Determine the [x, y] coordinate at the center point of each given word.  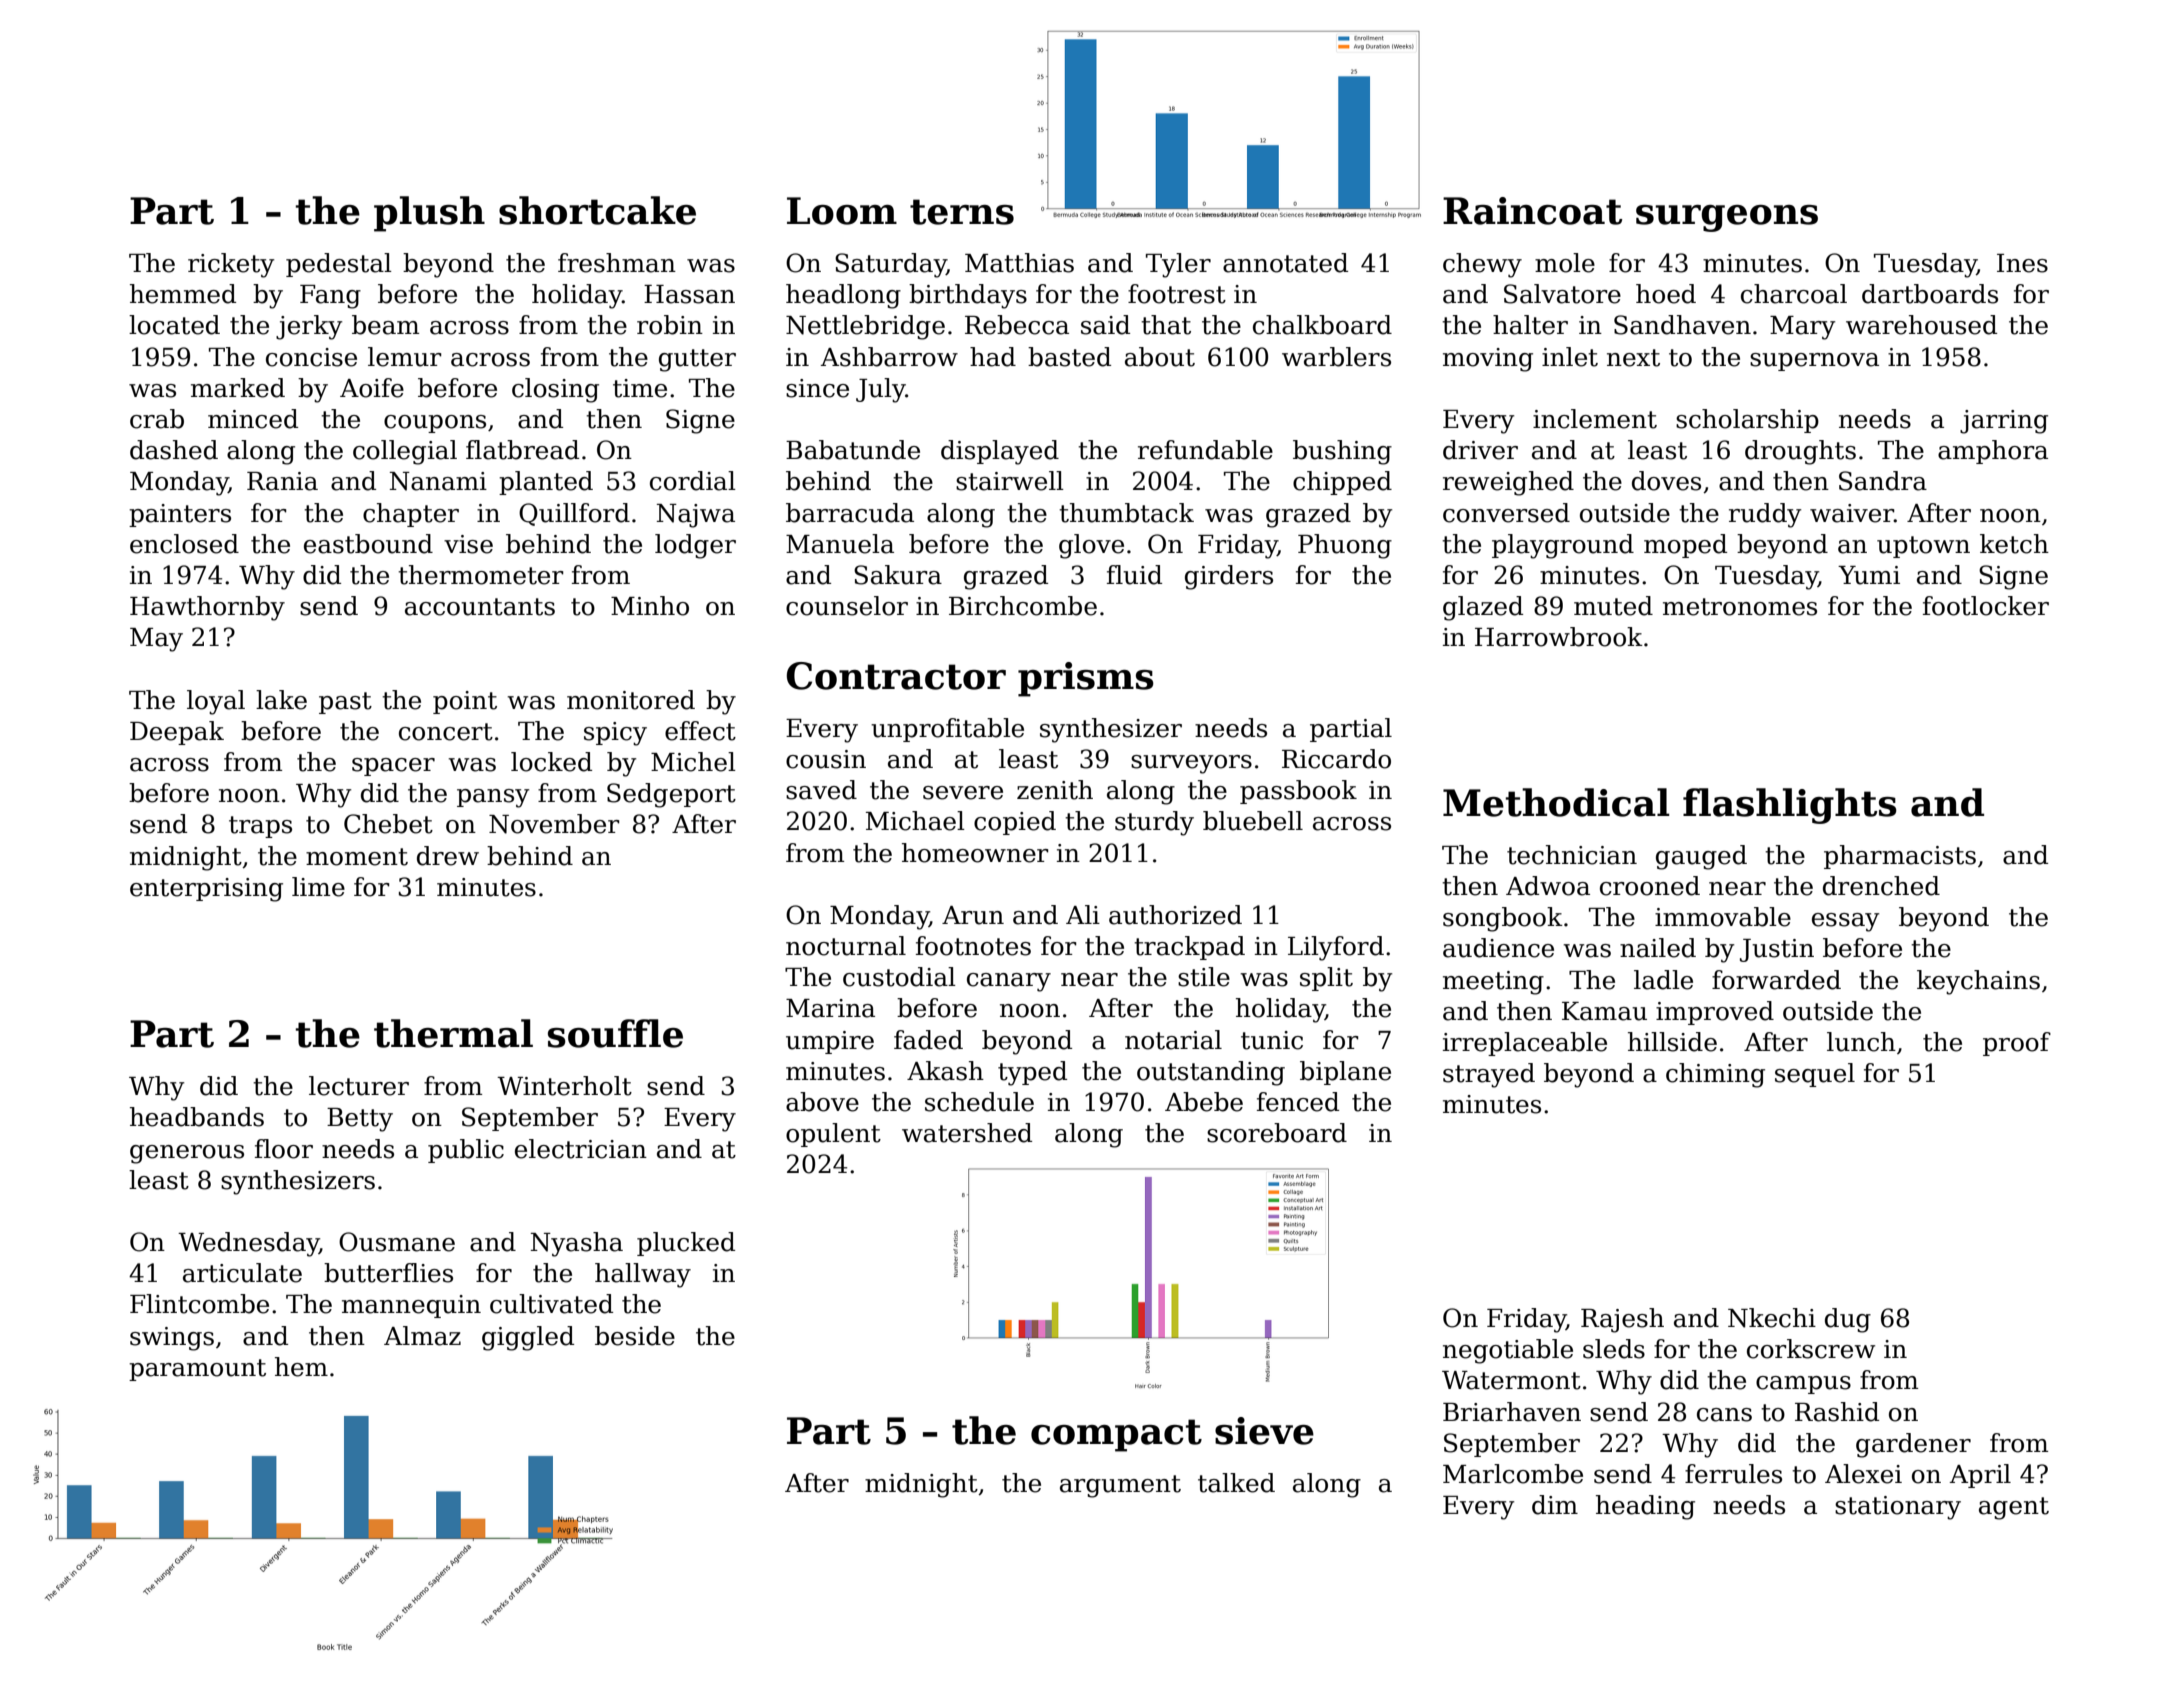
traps [260, 827]
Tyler [1178, 265]
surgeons [1727, 218]
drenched [1881, 886]
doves [1666, 481]
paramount [197, 1370]
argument [1120, 1486]
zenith [1055, 790]
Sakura [898, 575]
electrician [581, 1149]
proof [2017, 1044]
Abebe [1204, 1102]
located [174, 325]
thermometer [481, 575]
